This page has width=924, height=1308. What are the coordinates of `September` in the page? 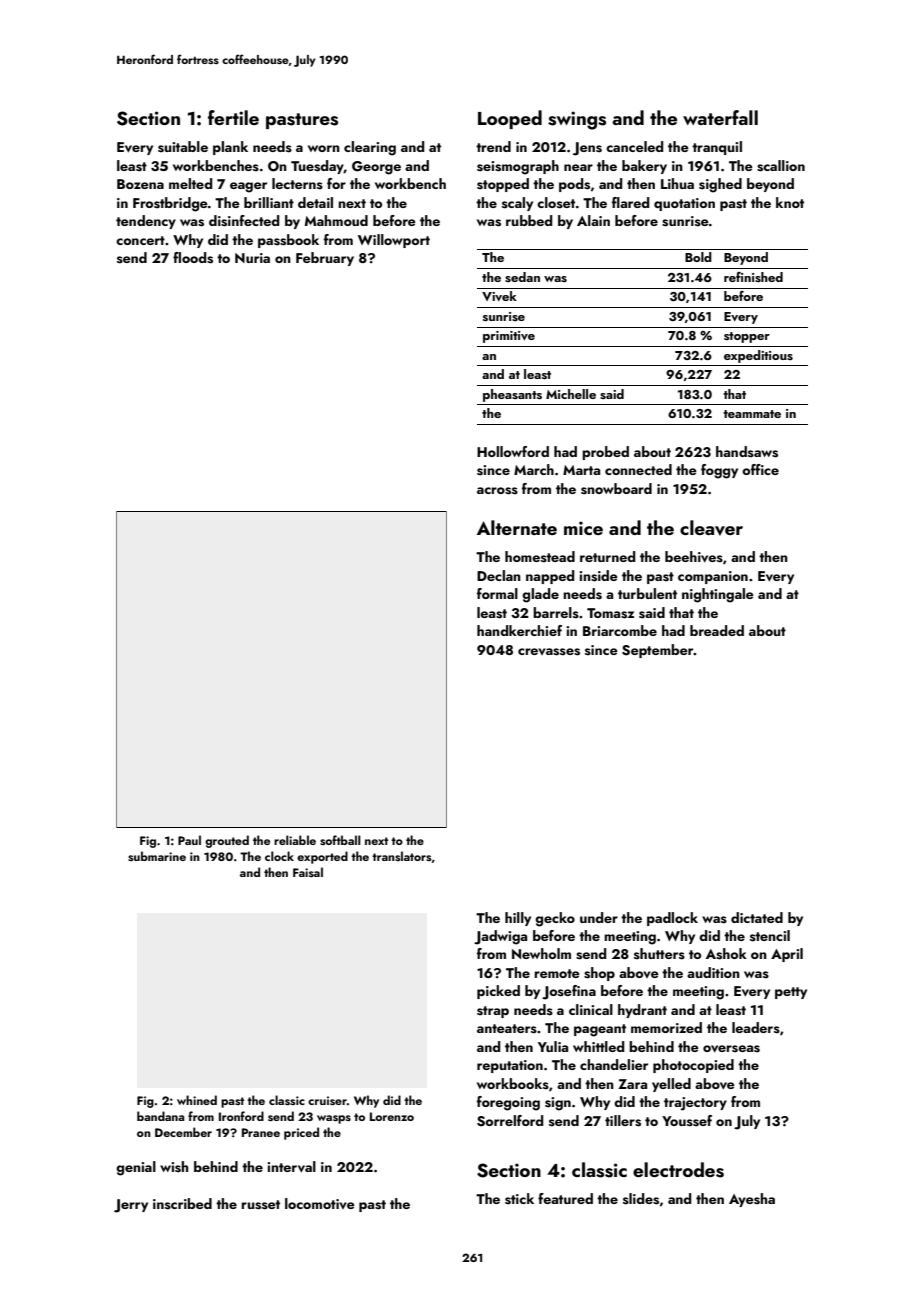 It's located at (658, 651).
